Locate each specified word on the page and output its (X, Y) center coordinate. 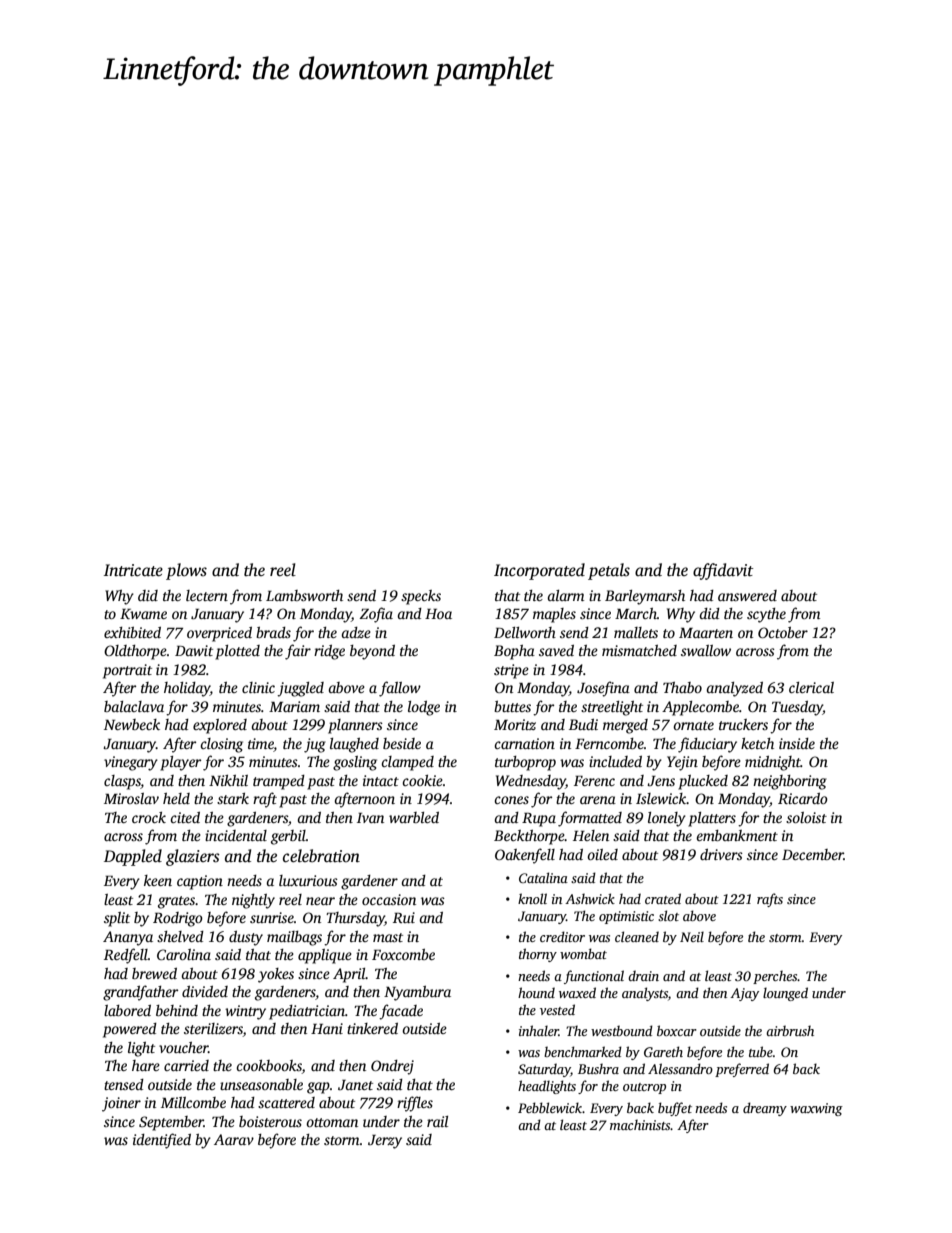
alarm (565, 595)
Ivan (370, 818)
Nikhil (228, 780)
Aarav (234, 1139)
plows (186, 571)
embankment (737, 835)
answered (747, 595)
